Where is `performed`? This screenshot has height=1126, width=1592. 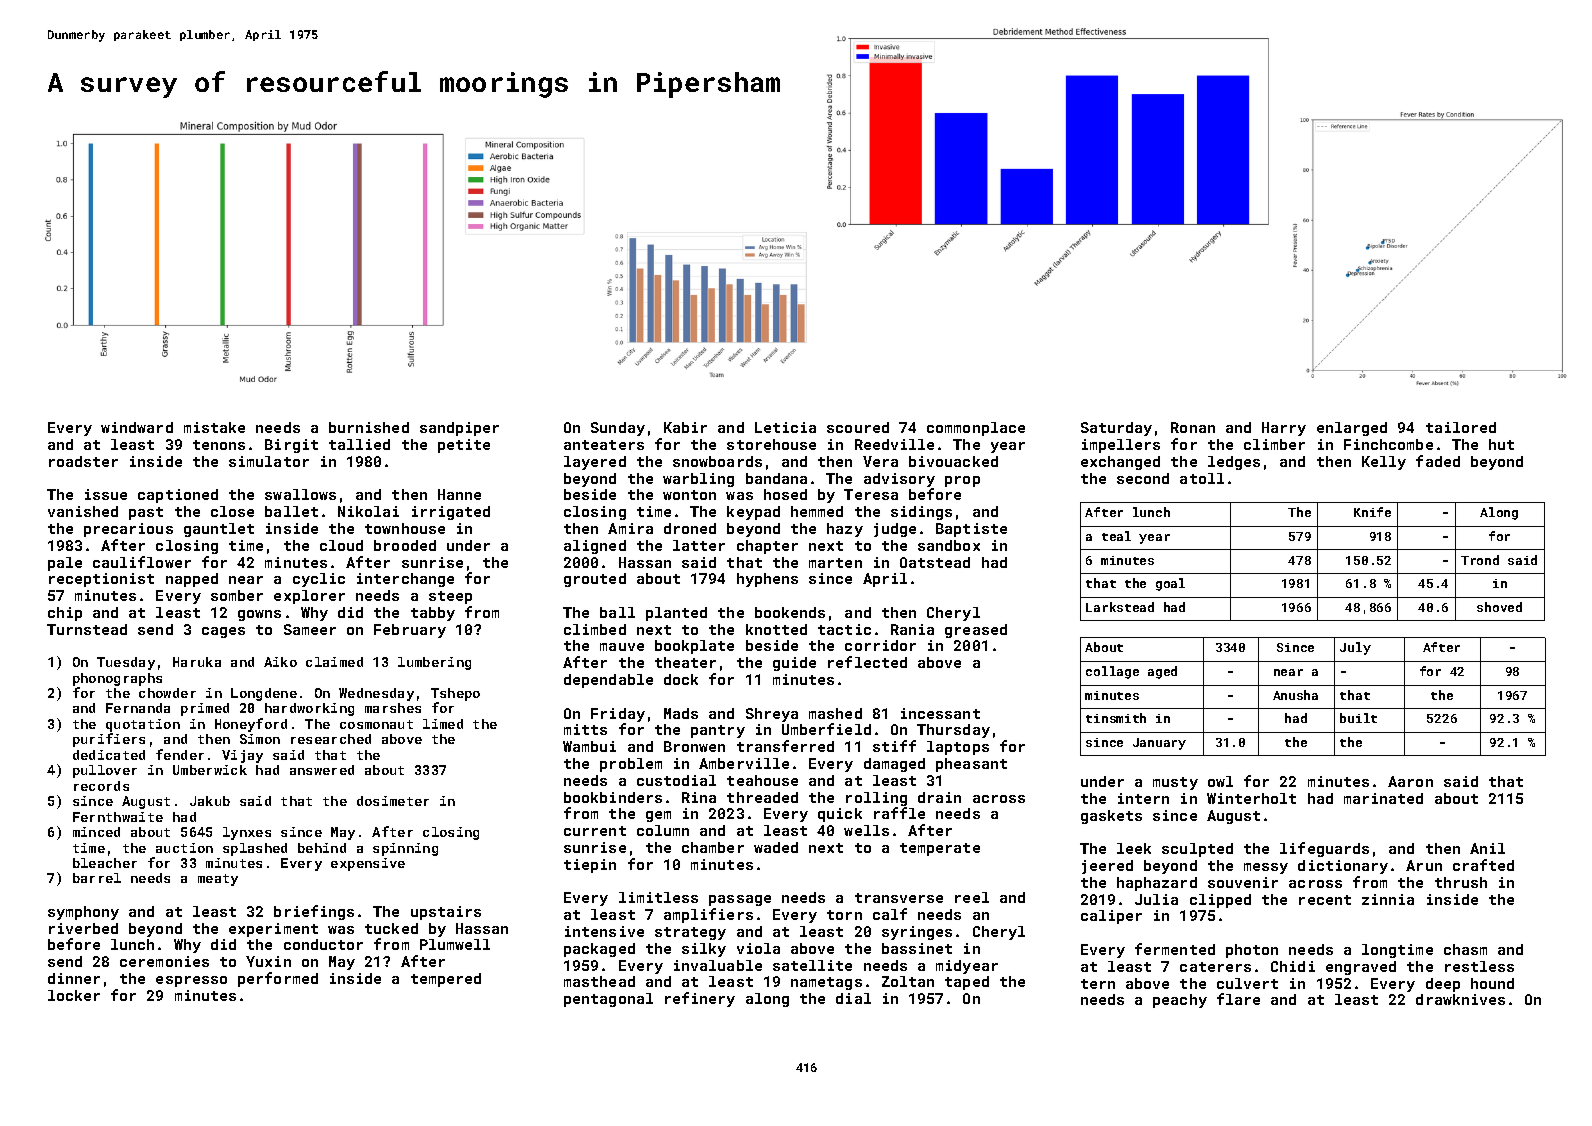 performed is located at coordinates (278, 979).
